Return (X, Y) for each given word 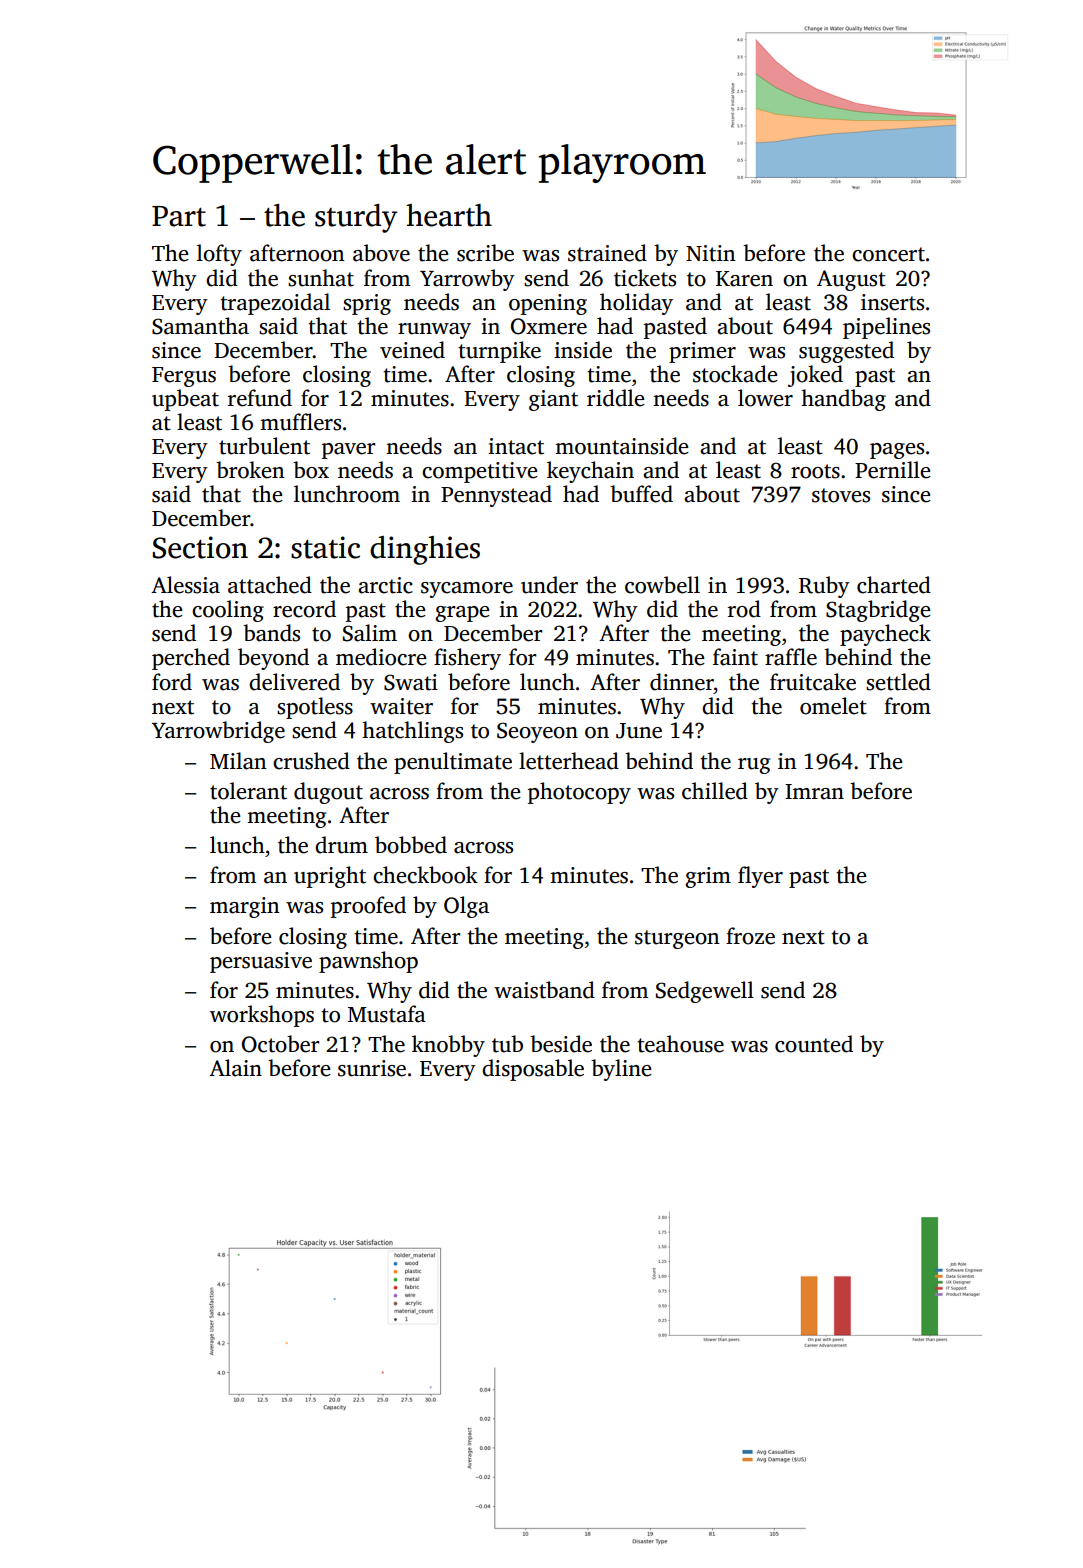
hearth (449, 215)
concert (888, 254)
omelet (833, 706)
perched (191, 659)
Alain (235, 1068)
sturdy (356, 218)
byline (621, 1070)
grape (462, 614)
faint (735, 657)
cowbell (662, 585)
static (325, 547)
